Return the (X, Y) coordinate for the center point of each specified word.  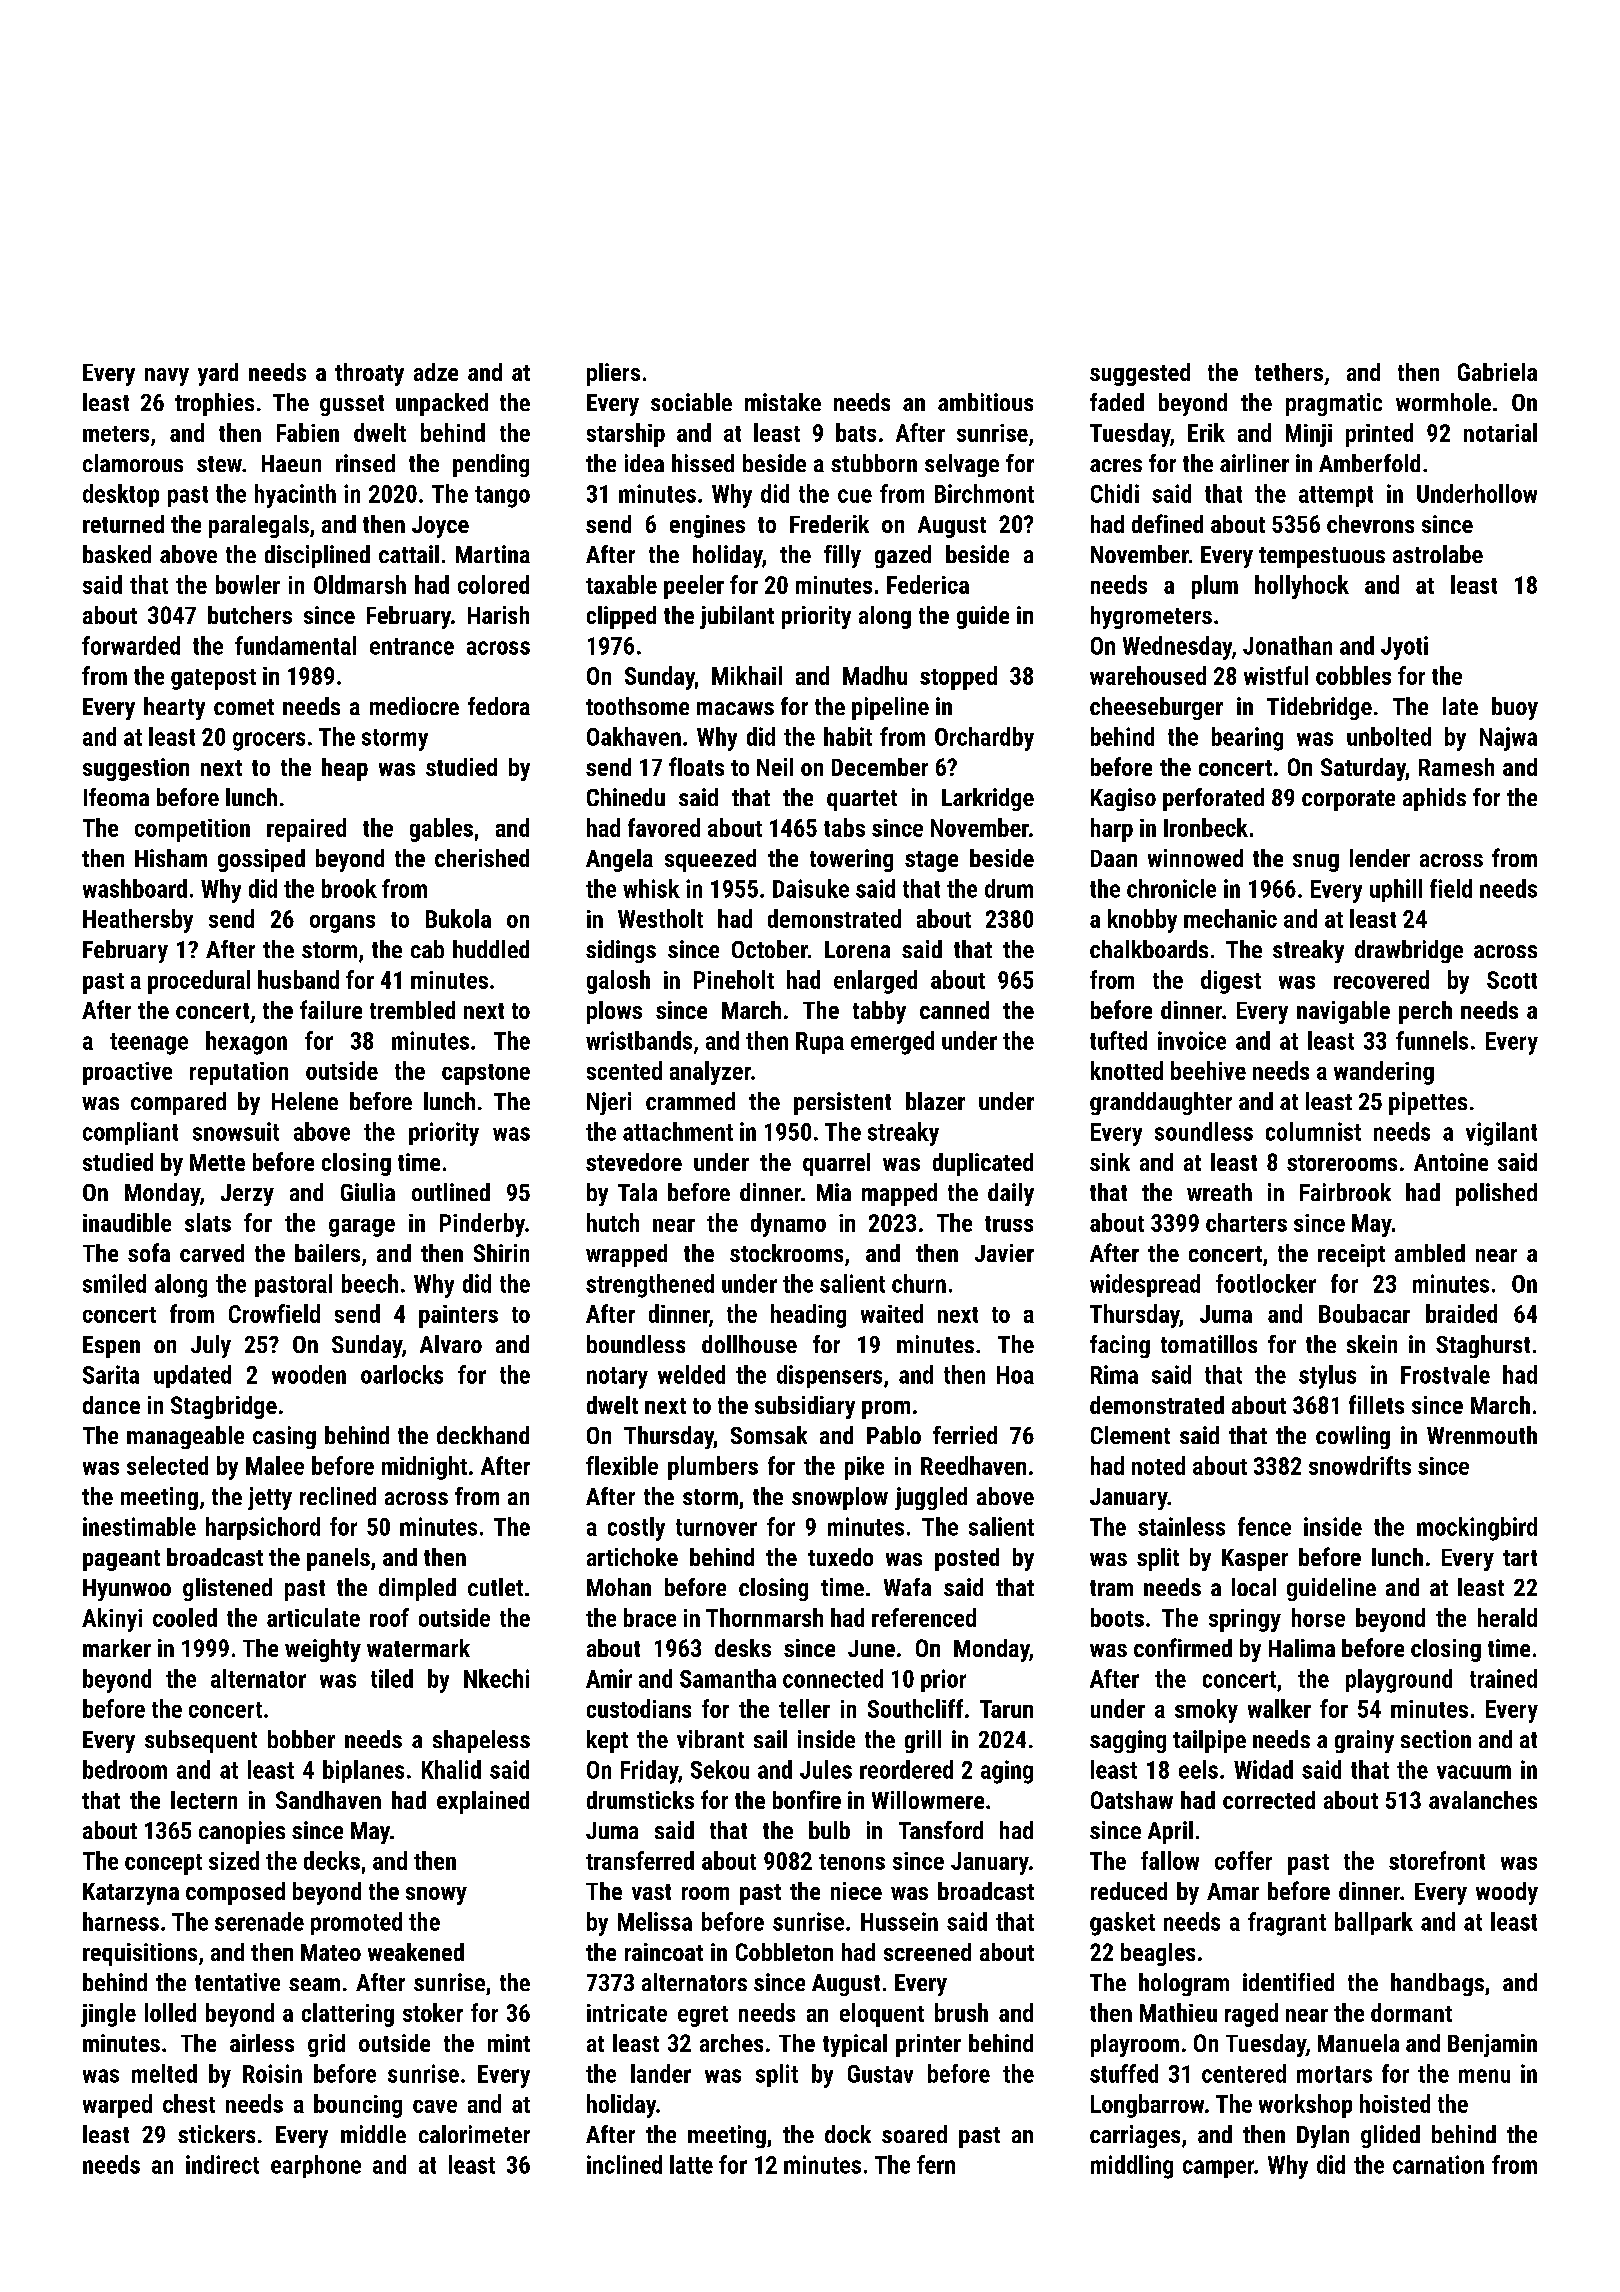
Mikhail (747, 675)
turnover (716, 1527)
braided (1461, 1313)
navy (167, 377)
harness (121, 1921)
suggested (1140, 374)
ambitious (985, 402)
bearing (1247, 739)
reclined (338, 1496)
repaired (306, 830)
